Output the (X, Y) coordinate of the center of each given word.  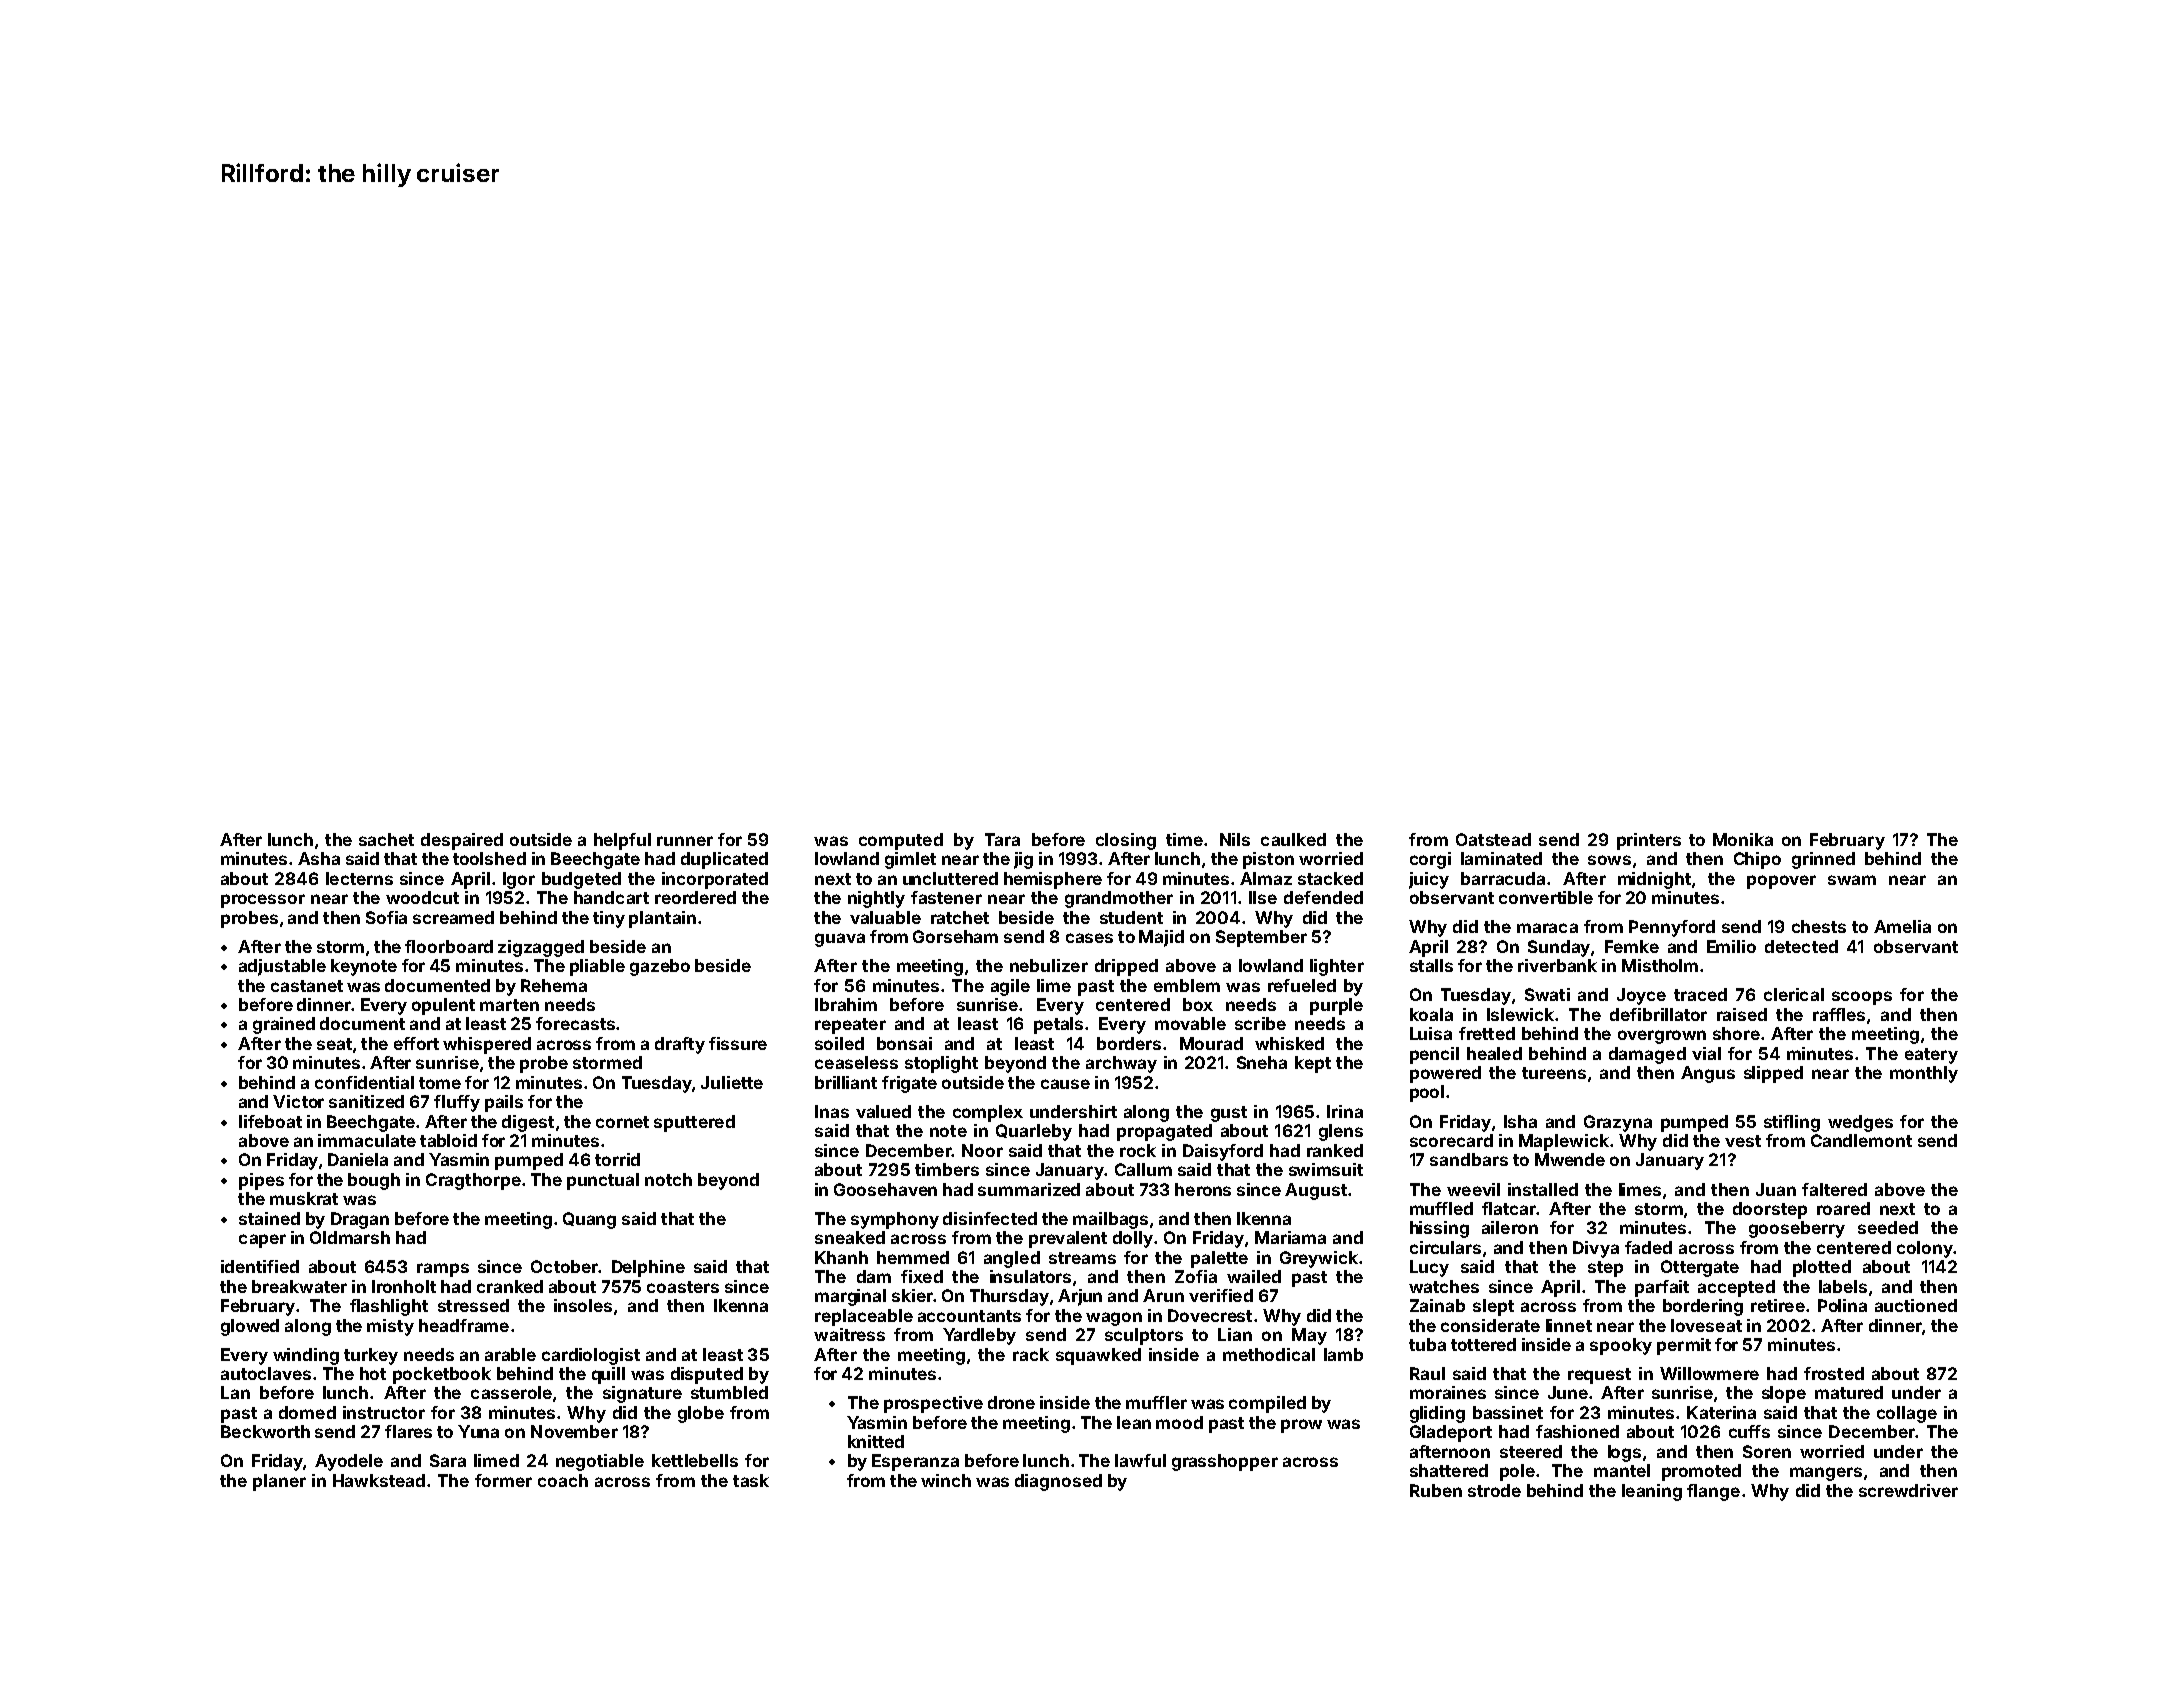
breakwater (299, 1286)
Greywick (1319, 1259)
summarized (1029, 1189)
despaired (462, 841)
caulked (1293, 839)
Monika (1743, 839)
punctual (603, 1181)
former (503, 1480)
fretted (1487, 1033)
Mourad (1211, 1043)
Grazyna (1618, 1123)
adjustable (282, 967)
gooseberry (1797, 1229)
